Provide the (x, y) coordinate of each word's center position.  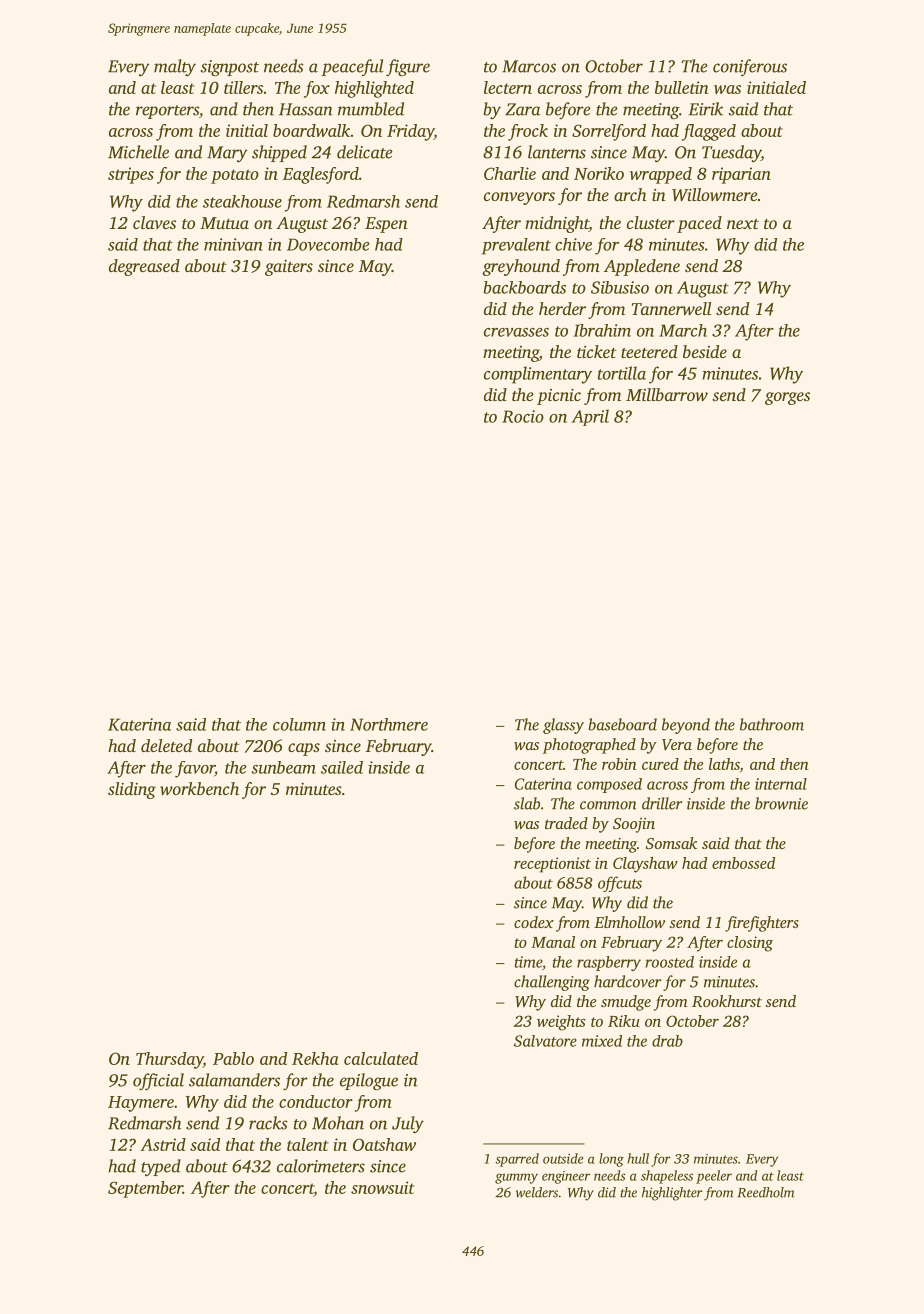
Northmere (389, 724)
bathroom (772, 724)
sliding (132, 790)
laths (724, 765)
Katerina (139, 724)
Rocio (523, 416)
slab (527, 803)
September (145, 1189)
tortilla (622, 373)
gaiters (289, 268)
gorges (787, 398)
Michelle (138, 152)
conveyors (519, 198)
